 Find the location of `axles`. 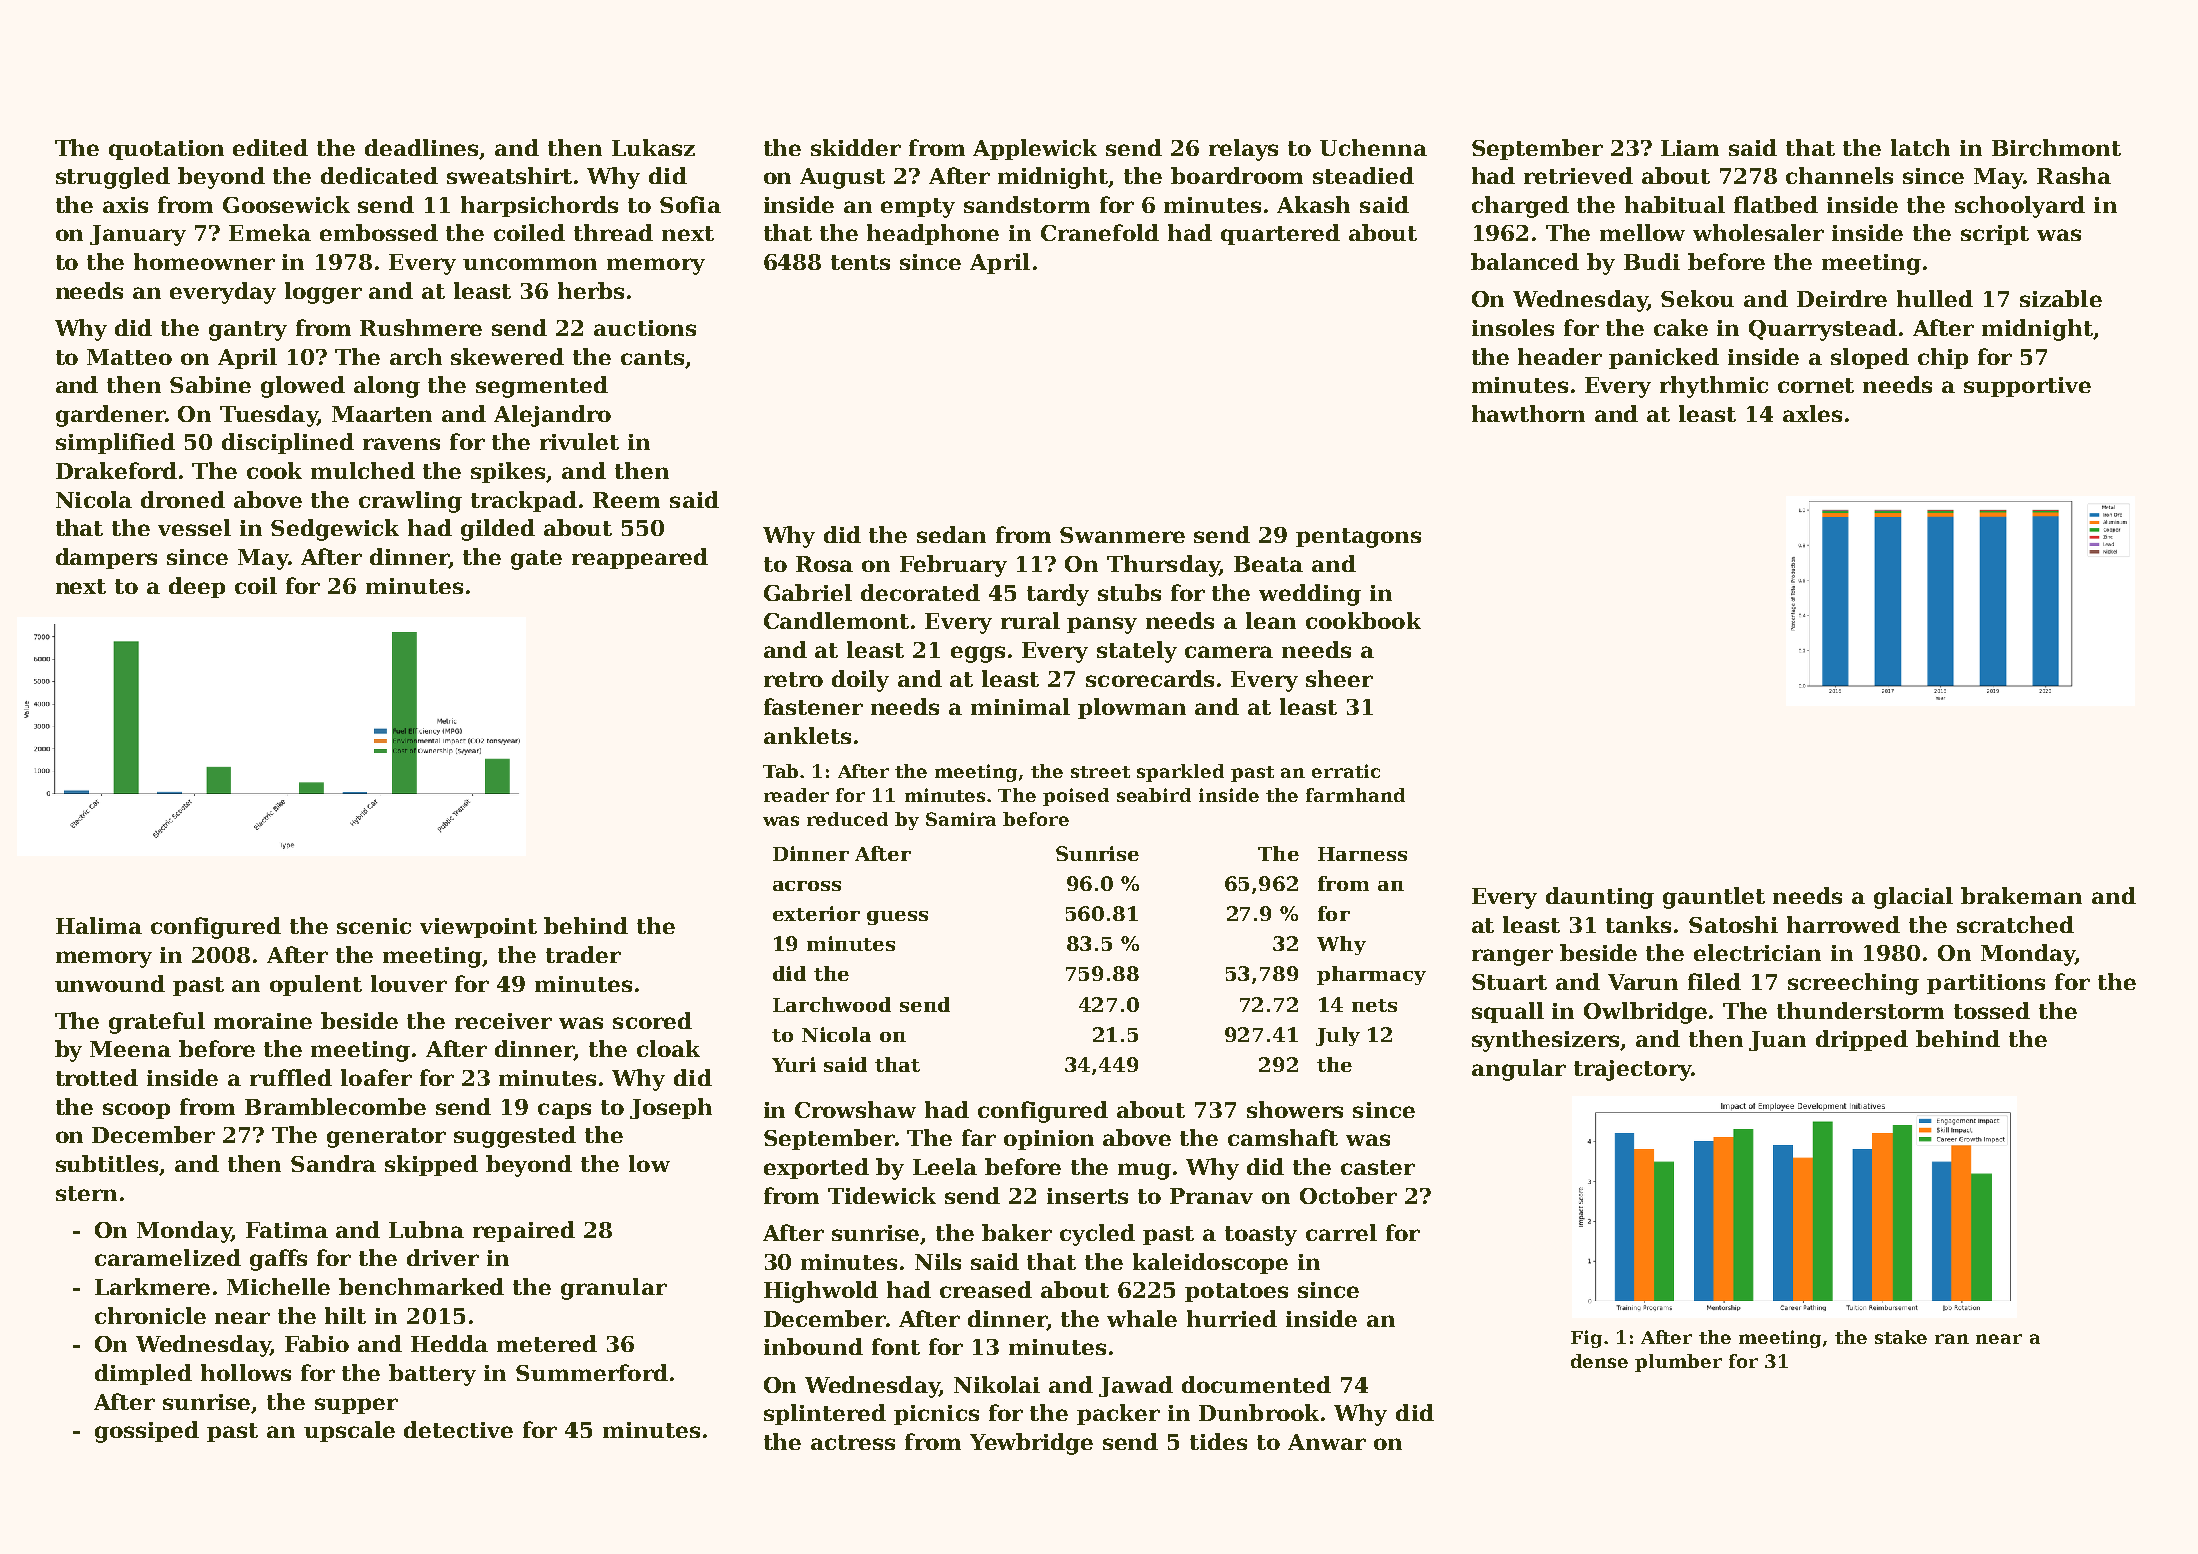

axles is located at coordinates (1812, 413).
